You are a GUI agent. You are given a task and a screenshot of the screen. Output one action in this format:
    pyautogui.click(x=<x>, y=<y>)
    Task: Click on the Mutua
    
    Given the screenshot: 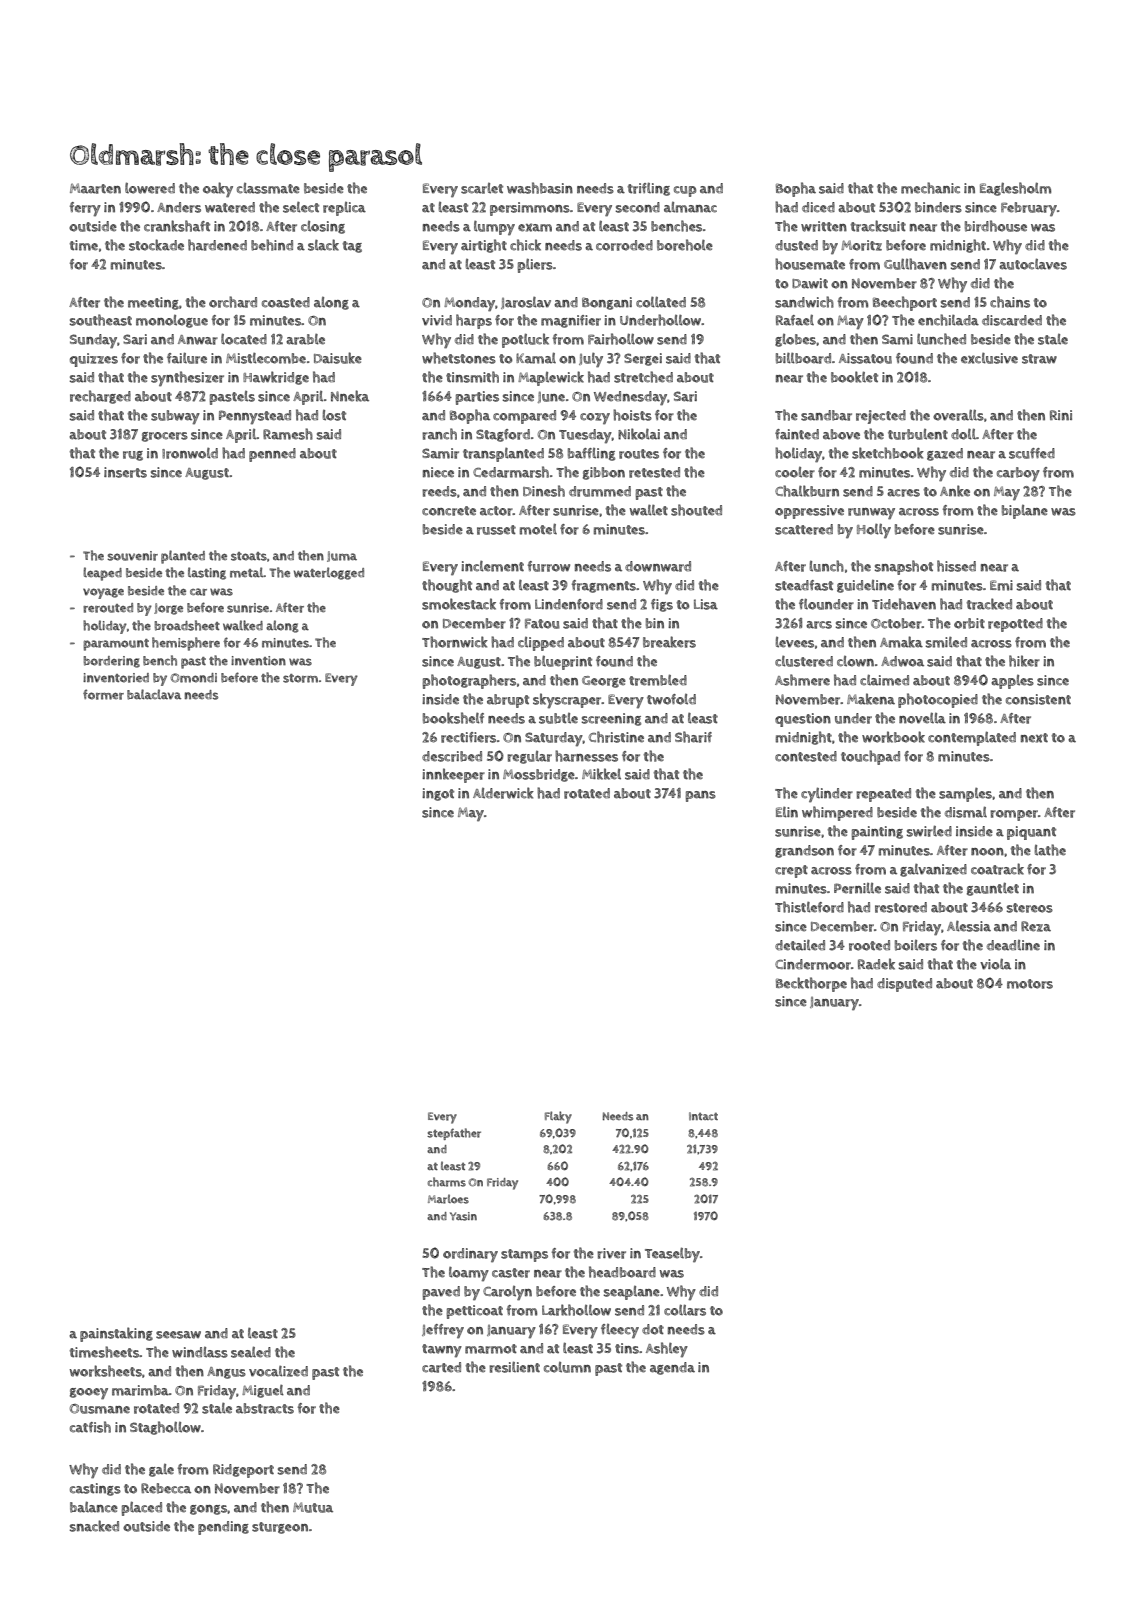 What is the action you would take?
    pyautogui.click(x=313, y=1507)
